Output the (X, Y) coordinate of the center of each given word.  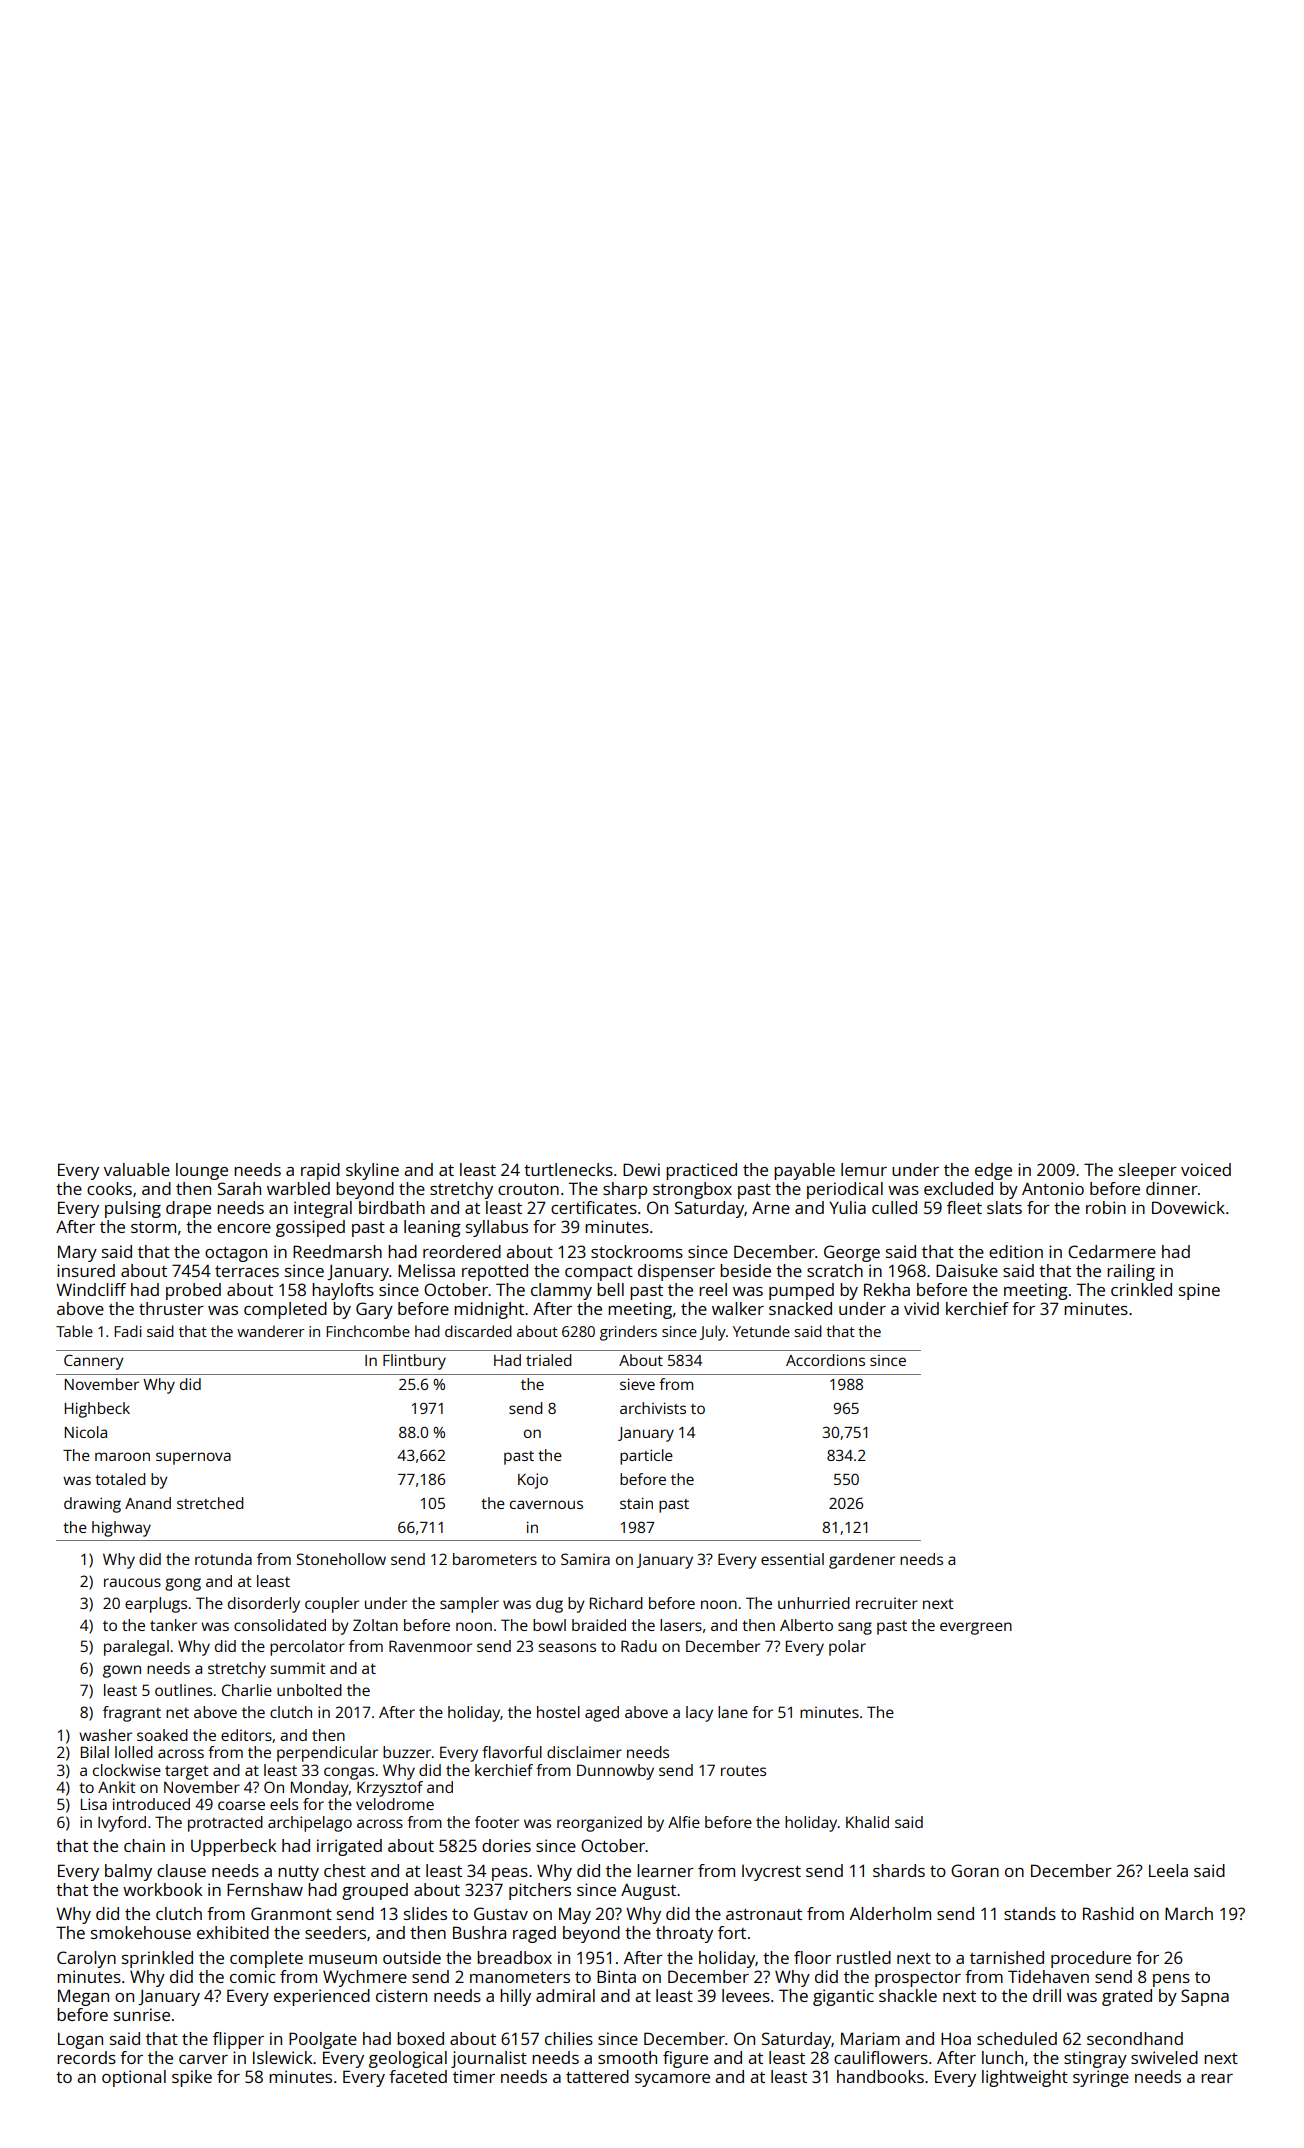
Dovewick (1188, 1207)
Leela (1168, 1870)
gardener (862, 1561)
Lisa (94, 1804)
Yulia (847, 1207)
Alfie (684, 1822)
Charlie (247, 1690)
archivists (653, 1408)
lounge (202, 1171)
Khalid (867, 1822)
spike (192, 2078)
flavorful (512, 1752)
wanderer (271, 1331)
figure (685, 2059)
